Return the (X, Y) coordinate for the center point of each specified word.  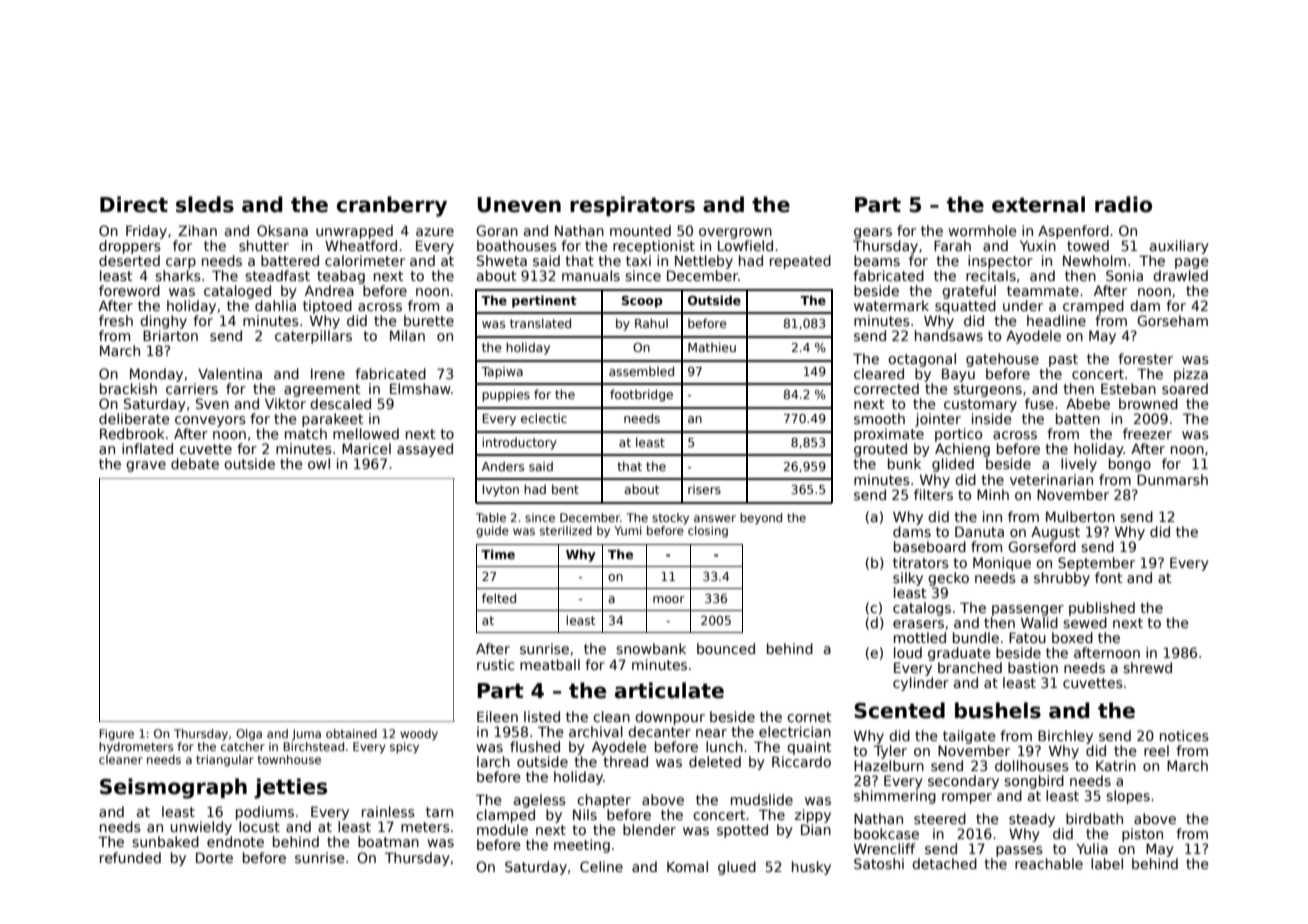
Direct (134, 204)
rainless (388, 811)
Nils (585, 814)
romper (967, 798)
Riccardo (801, 761)
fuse (1039, 403)
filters (933, 494)
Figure (116, 735)
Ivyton (501, 491)
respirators (632, 206)
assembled (641, 371)
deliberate (134, 418)
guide (492, 532)
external (1038, 204)
